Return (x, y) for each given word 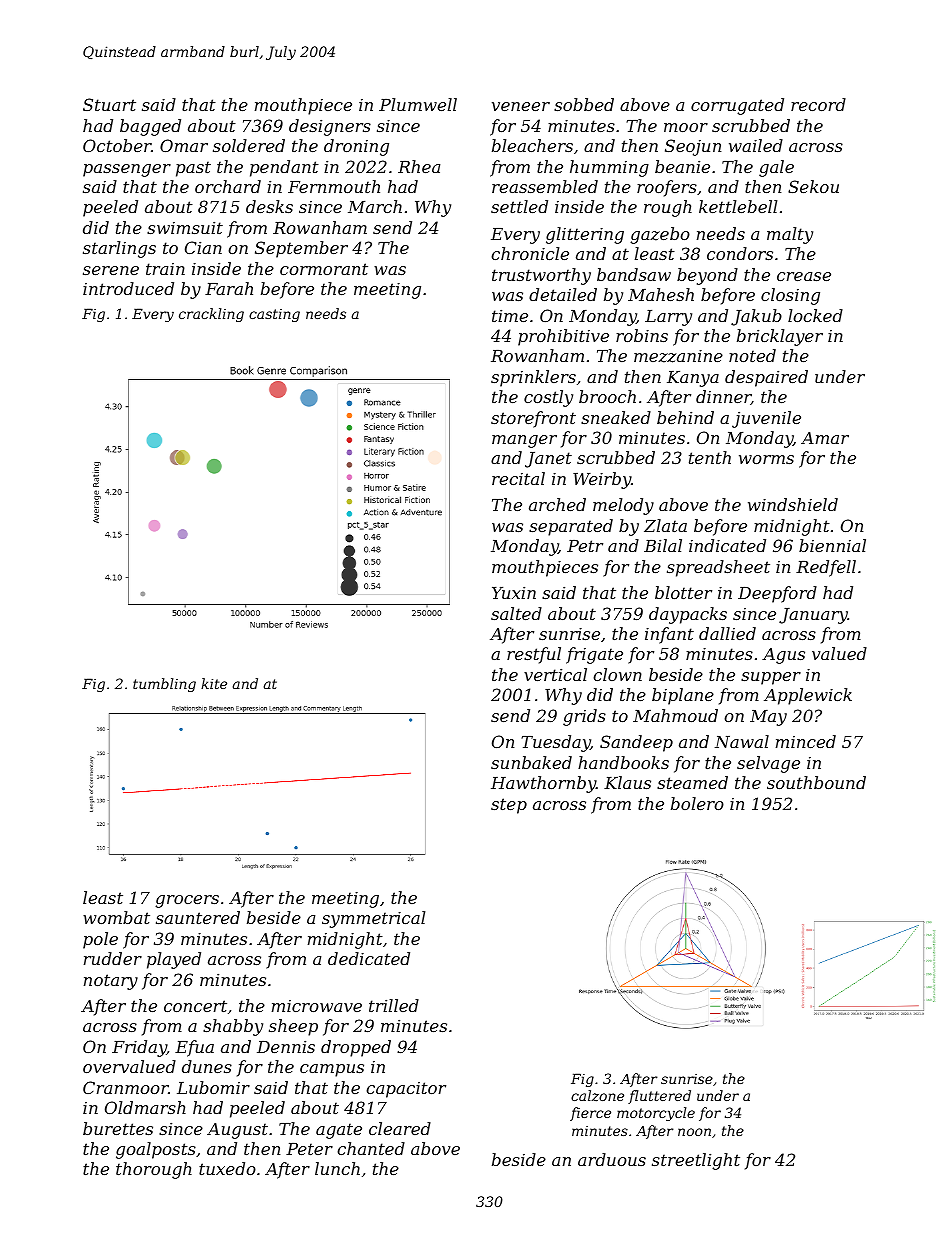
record (818, 104)
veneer (521, 106)
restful (534, 655)
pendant (284, 168)
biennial (832, 545)
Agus (783, 656)
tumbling (164, 685)
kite (214, 683)
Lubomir (213, 1087)
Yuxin (514, 592)
